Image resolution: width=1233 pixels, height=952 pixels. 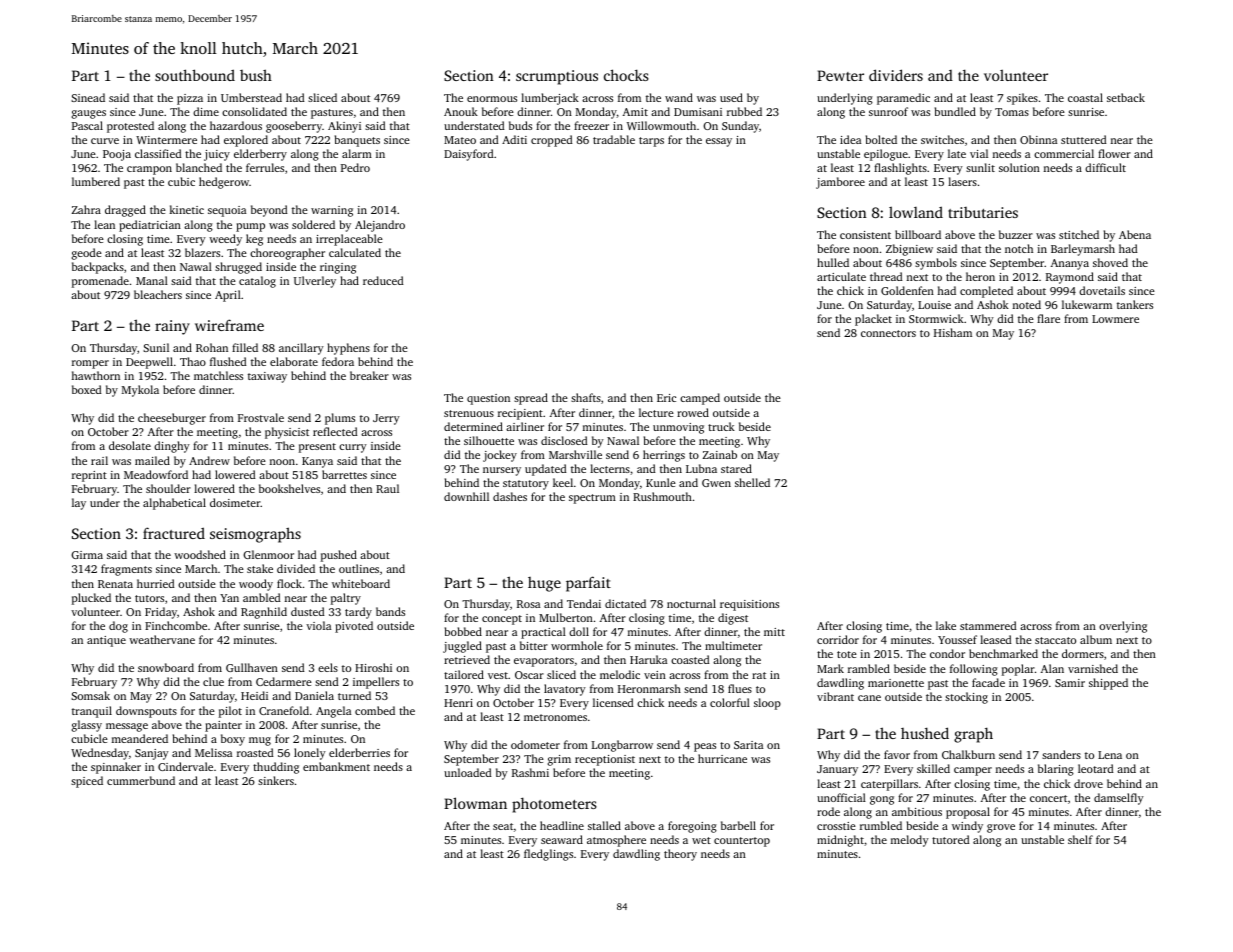 I want to click on lasers, so click(x=962, y=181).
